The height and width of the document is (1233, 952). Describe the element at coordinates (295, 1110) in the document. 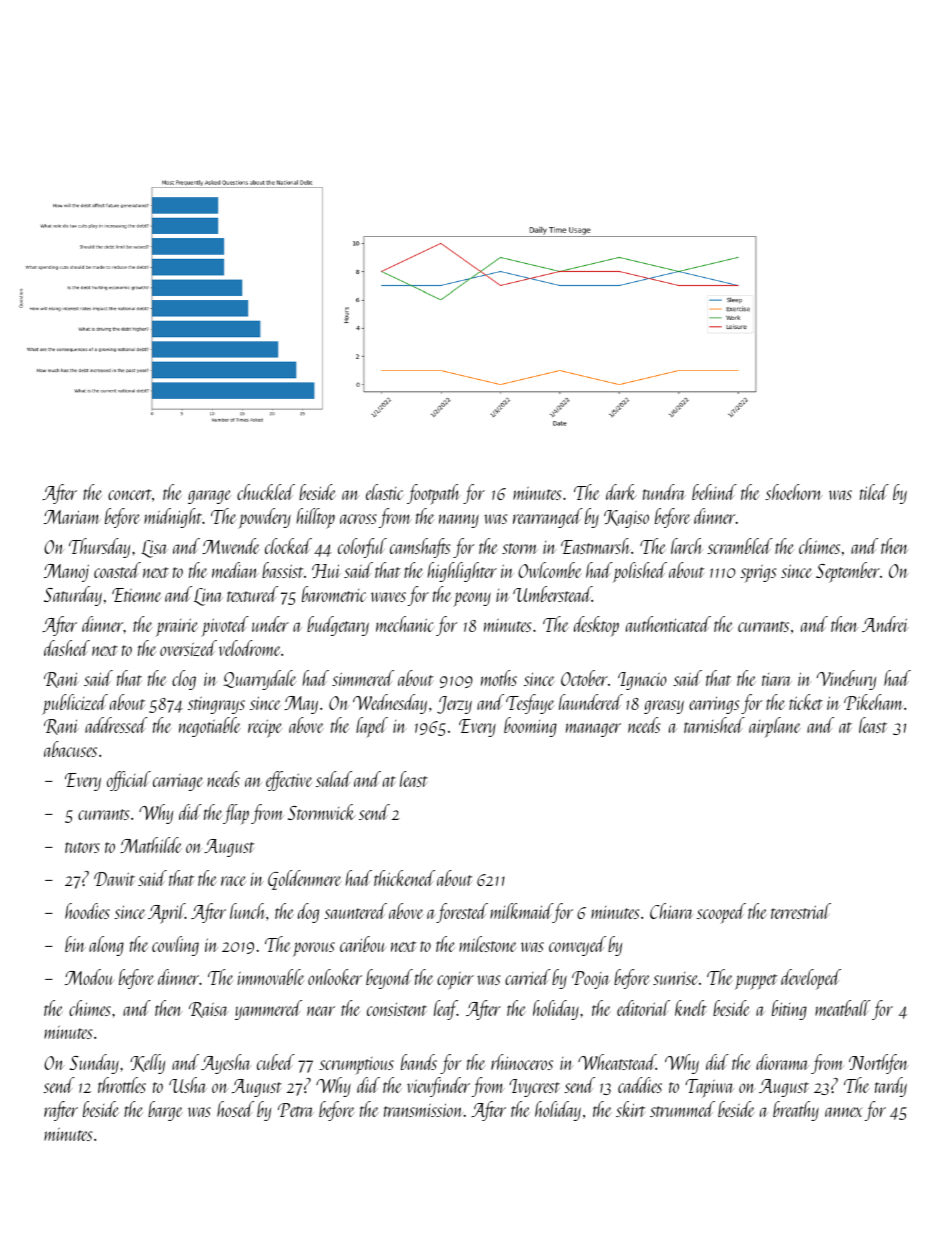

I see `Petra` at that location.
